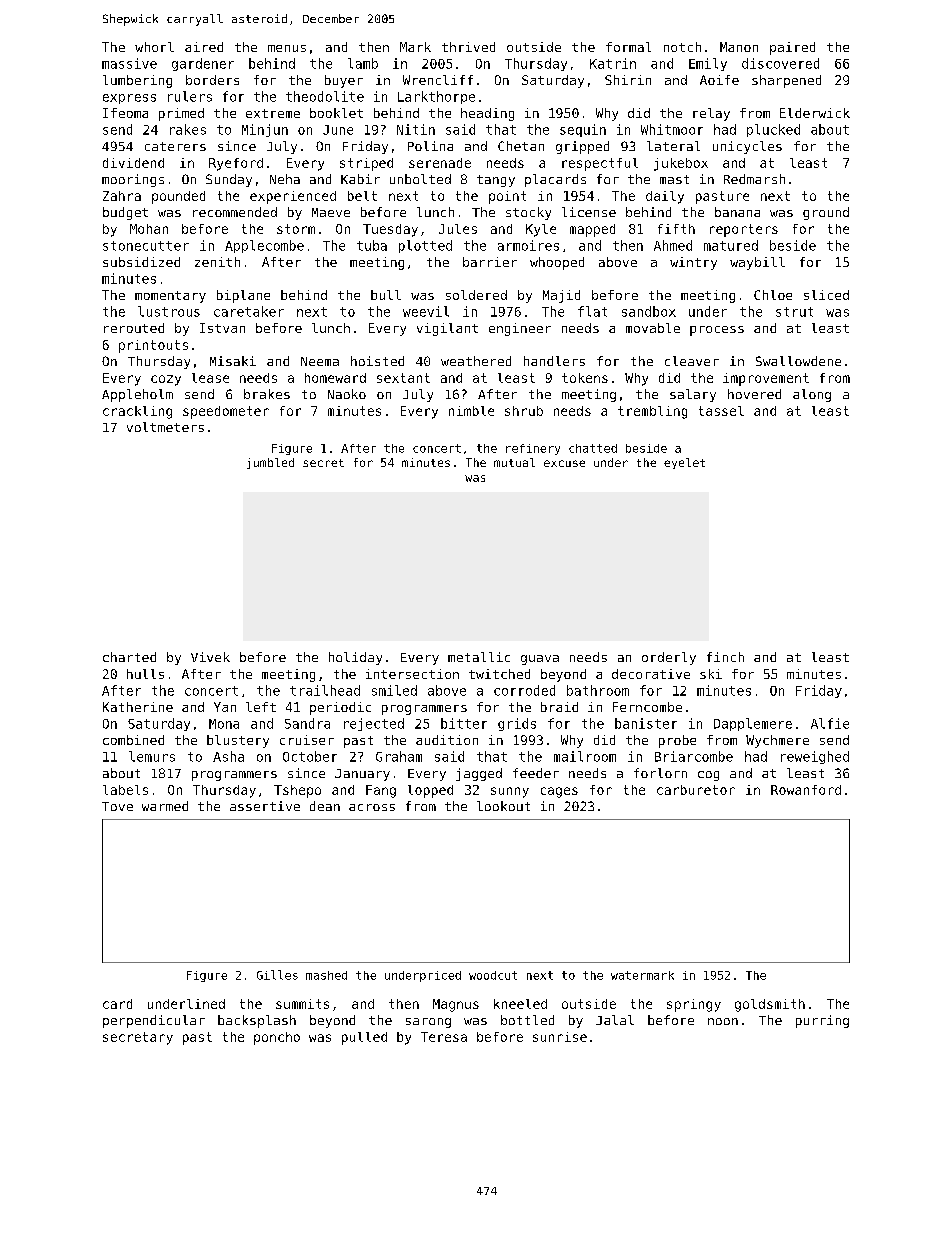  Describe the element at coordinates (753, 724) in the screenshot. I see `Dapplemere` at that location.
